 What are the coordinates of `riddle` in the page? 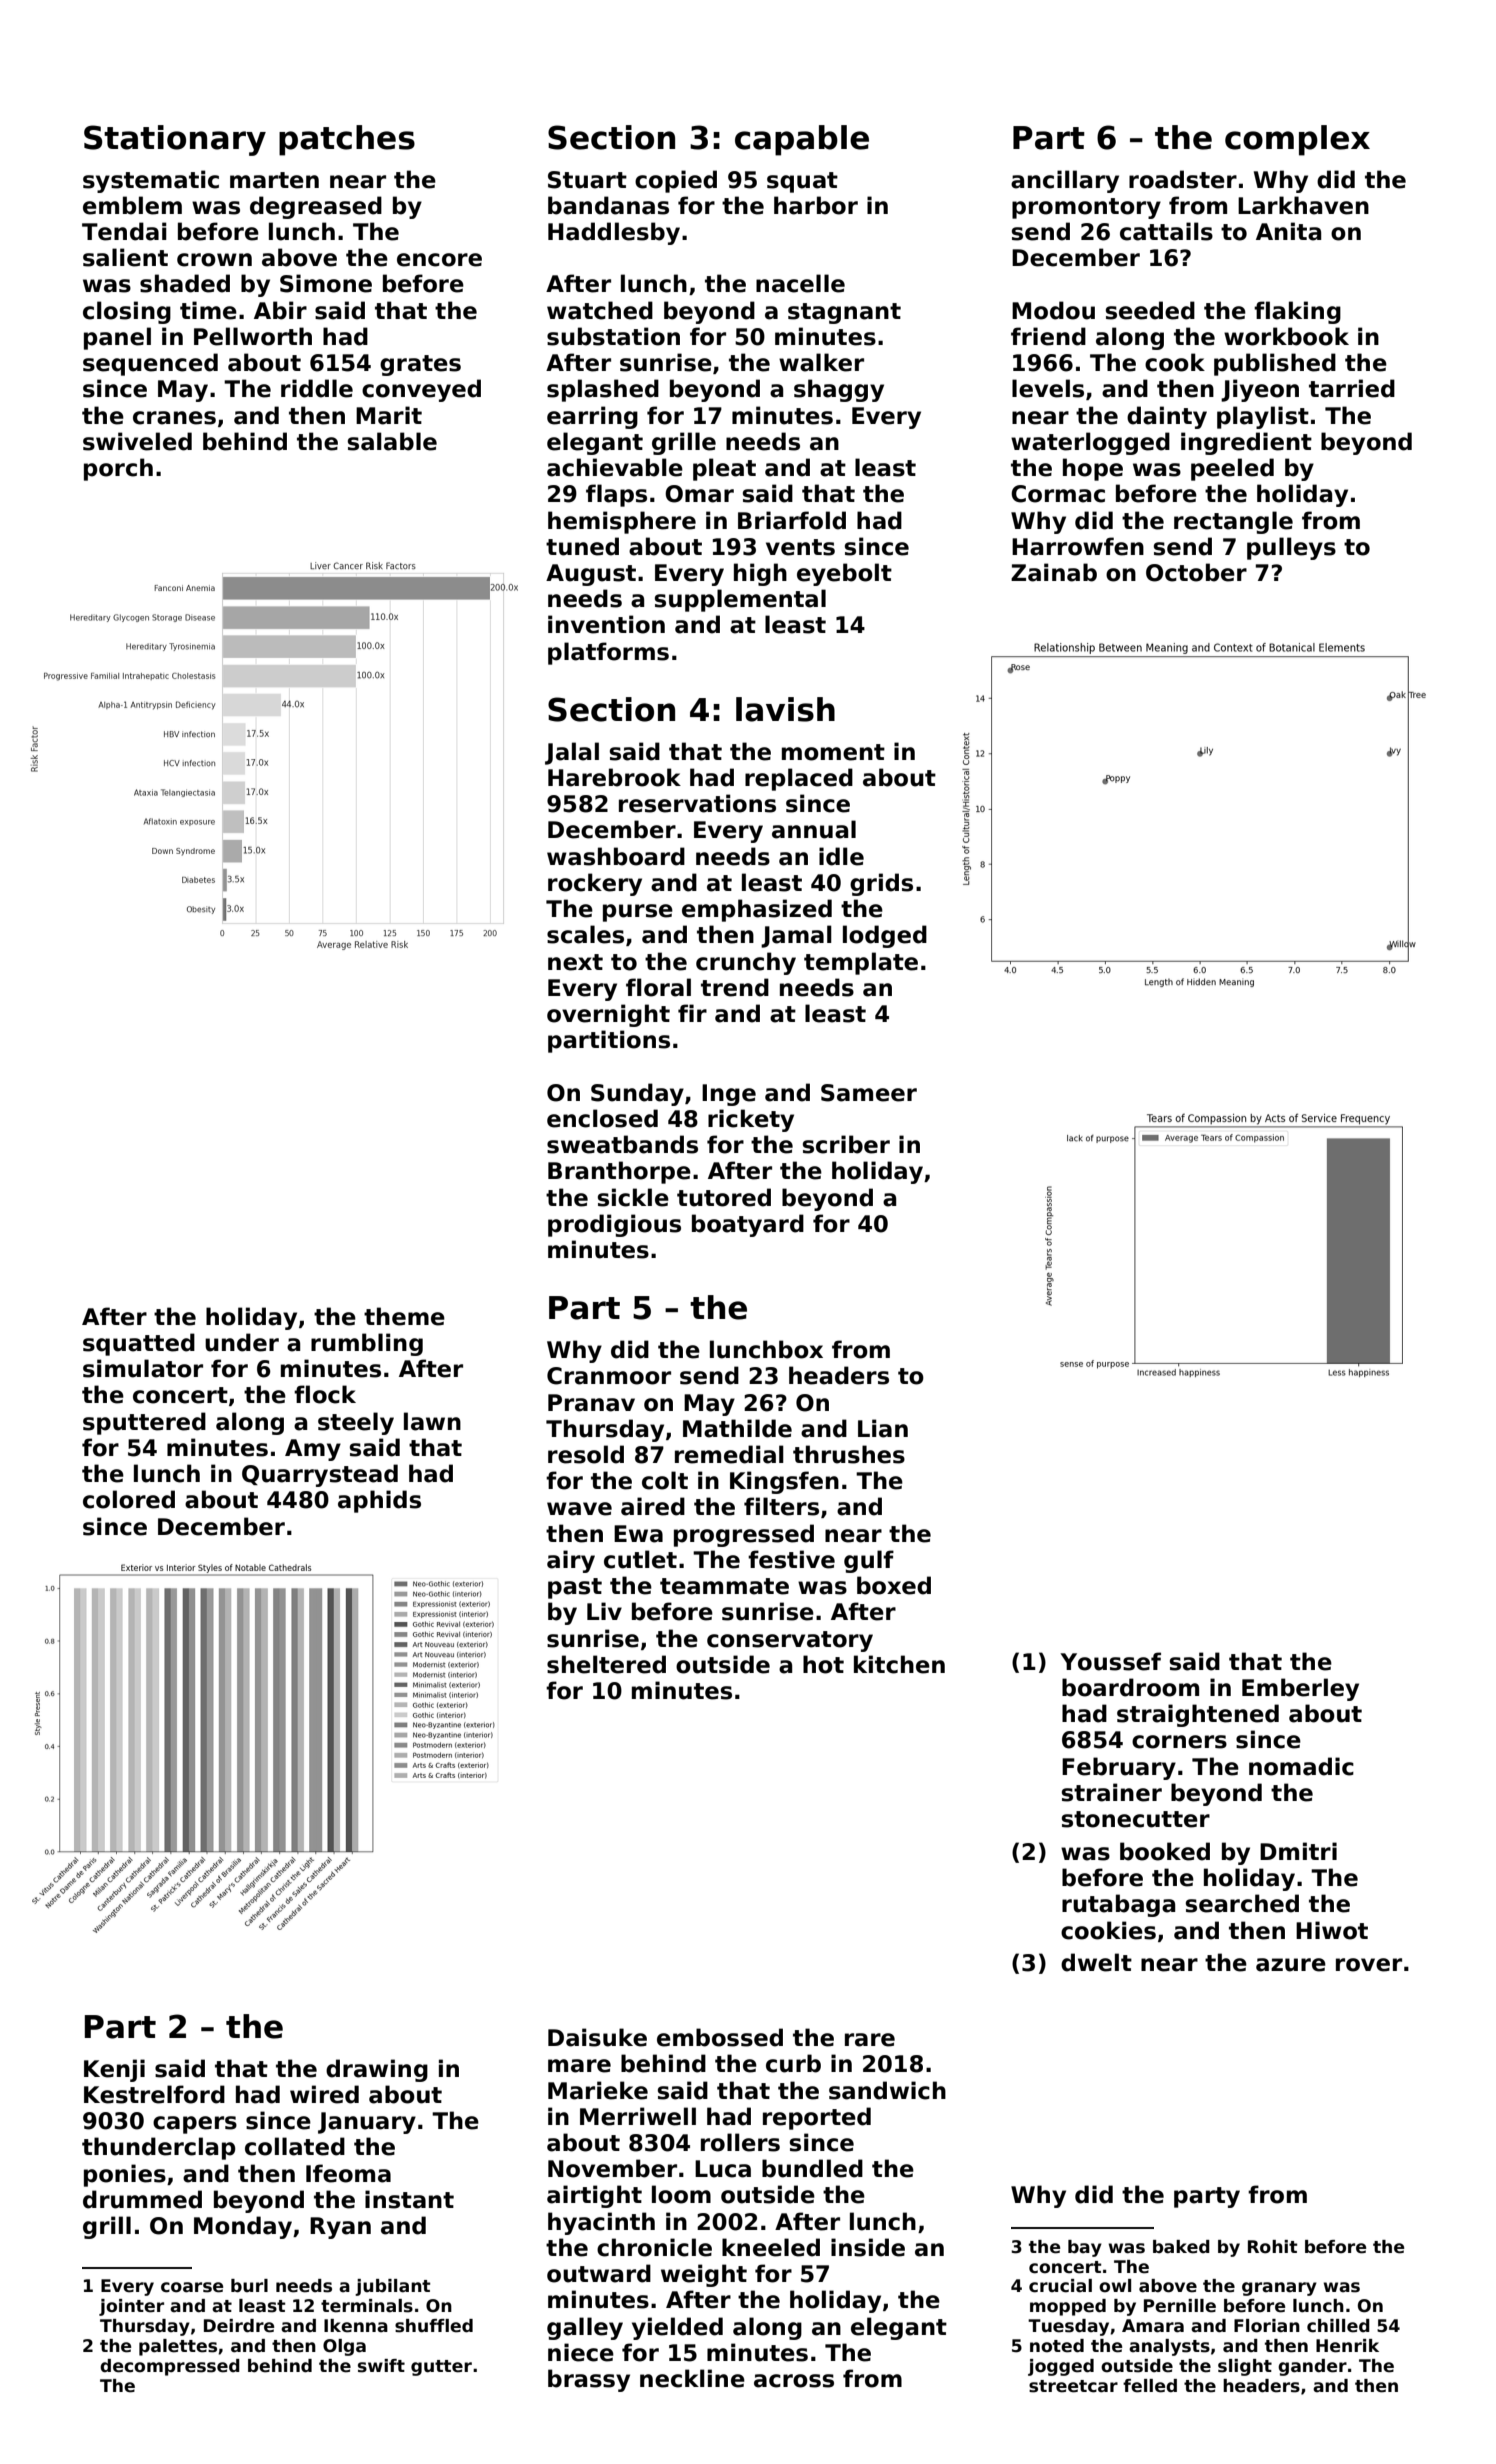 It's located at (317, 388).
